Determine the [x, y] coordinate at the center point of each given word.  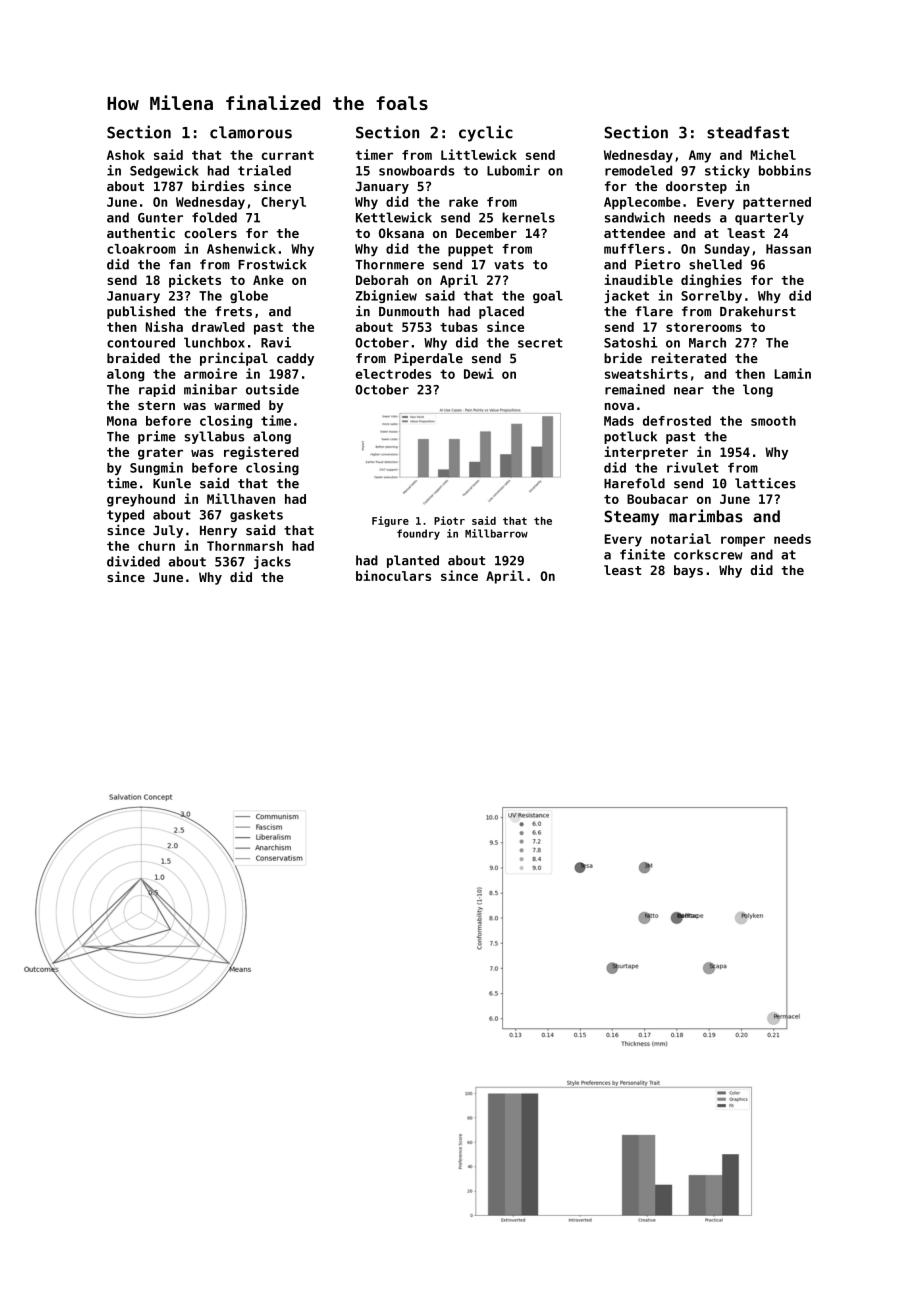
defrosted [677, 421]
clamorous [251, 132]
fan [180, 264]
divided [133, 561]
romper [743, 541]
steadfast [748, 132]
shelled [715, 264]
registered [261, 453]
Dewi [479, 373]
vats [509, 265]
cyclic [486, 133]
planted [413, 561]
